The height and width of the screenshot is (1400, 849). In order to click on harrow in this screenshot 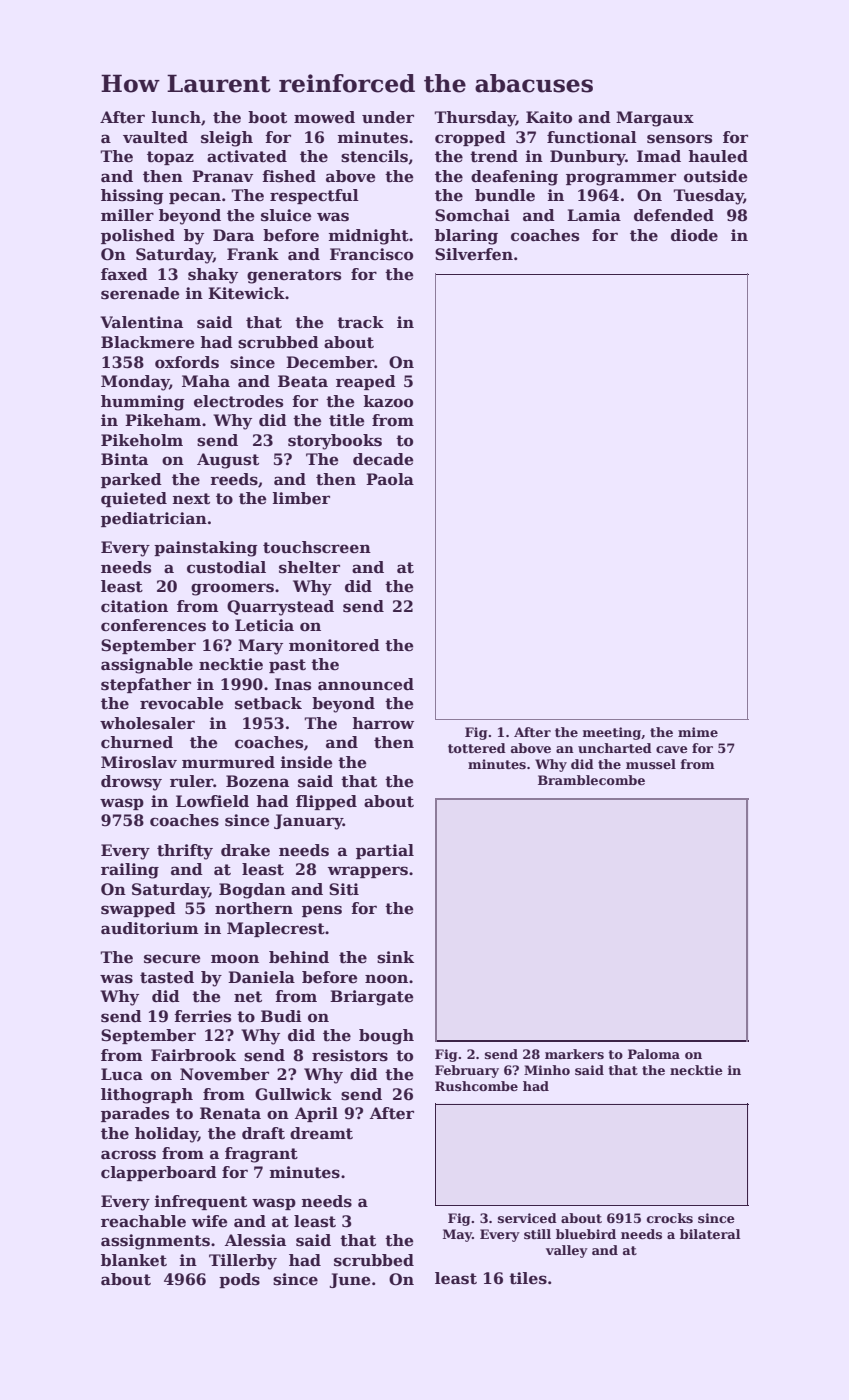, I will do `click(383, 723)`.
